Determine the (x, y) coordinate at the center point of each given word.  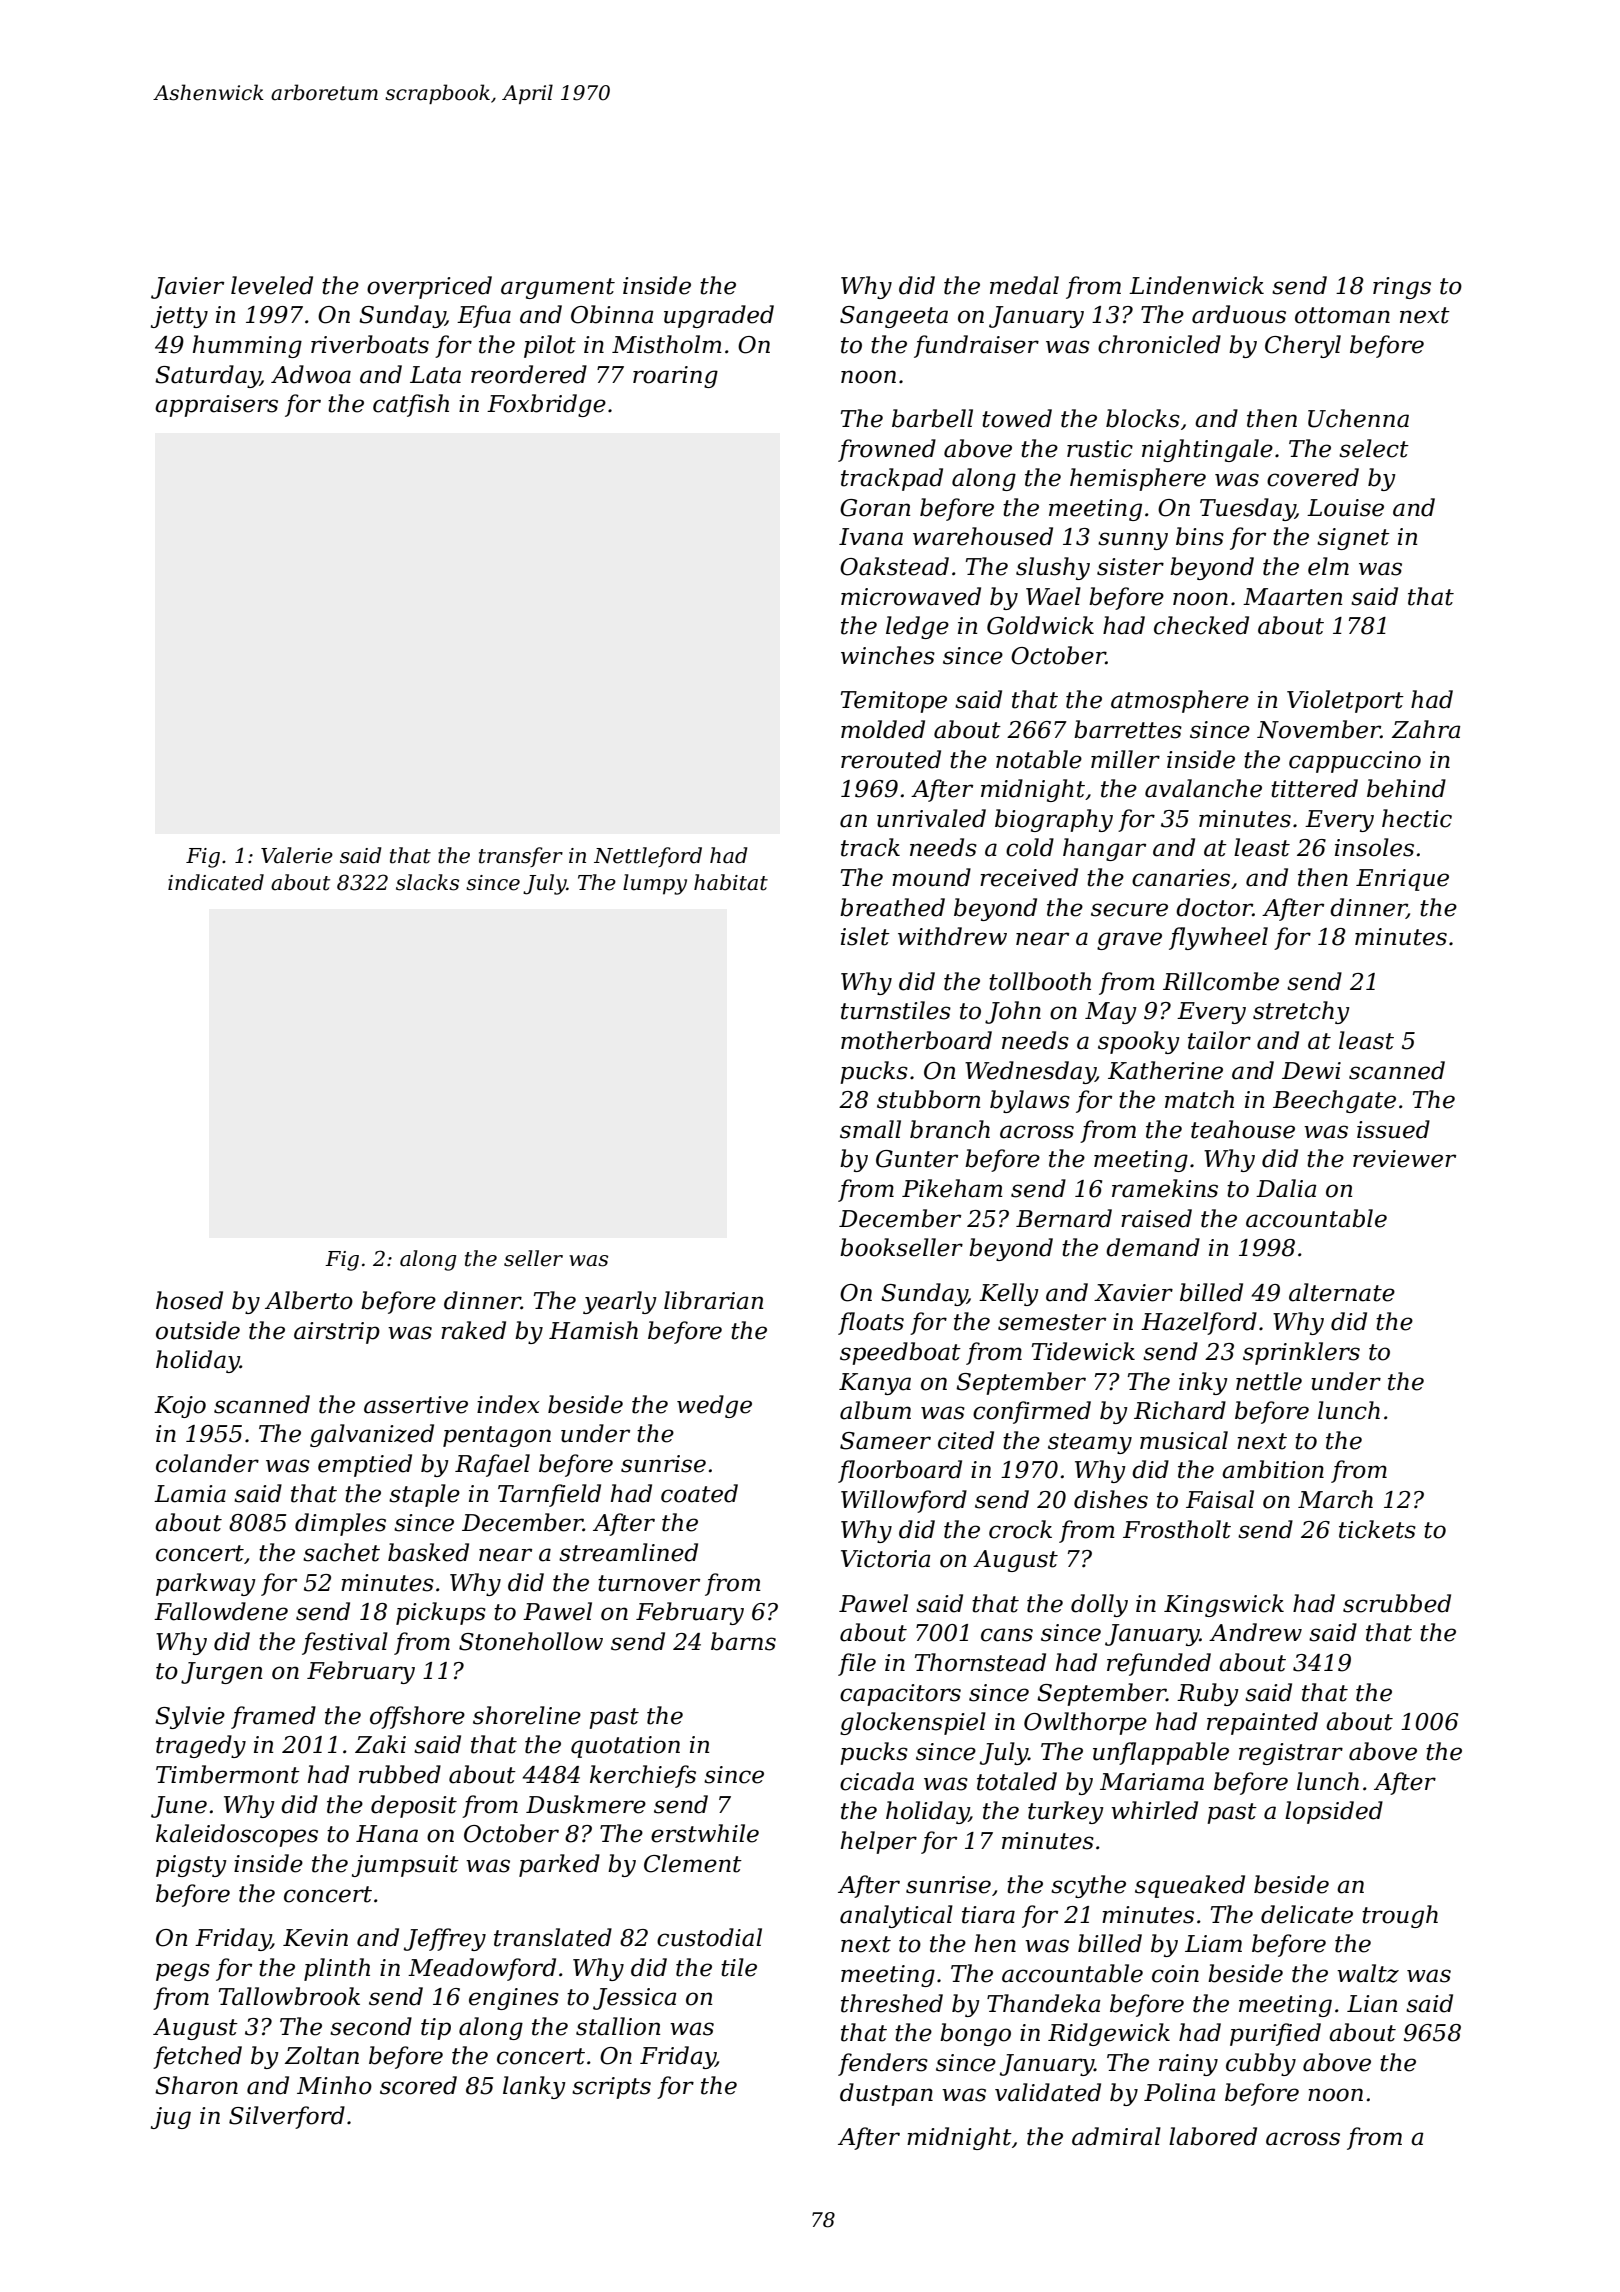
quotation (625, 1747)
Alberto (309, 1300)
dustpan (886, 2094)
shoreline (527, 1715)
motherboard (916, 1040)
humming (247, 346)
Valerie (297, 855)
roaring (675, 377)
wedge (714, 1406)
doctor (1214, 907)
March (1335, 1499)
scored (418, 2085)
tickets (1377, 1529)
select (1374, 448)
